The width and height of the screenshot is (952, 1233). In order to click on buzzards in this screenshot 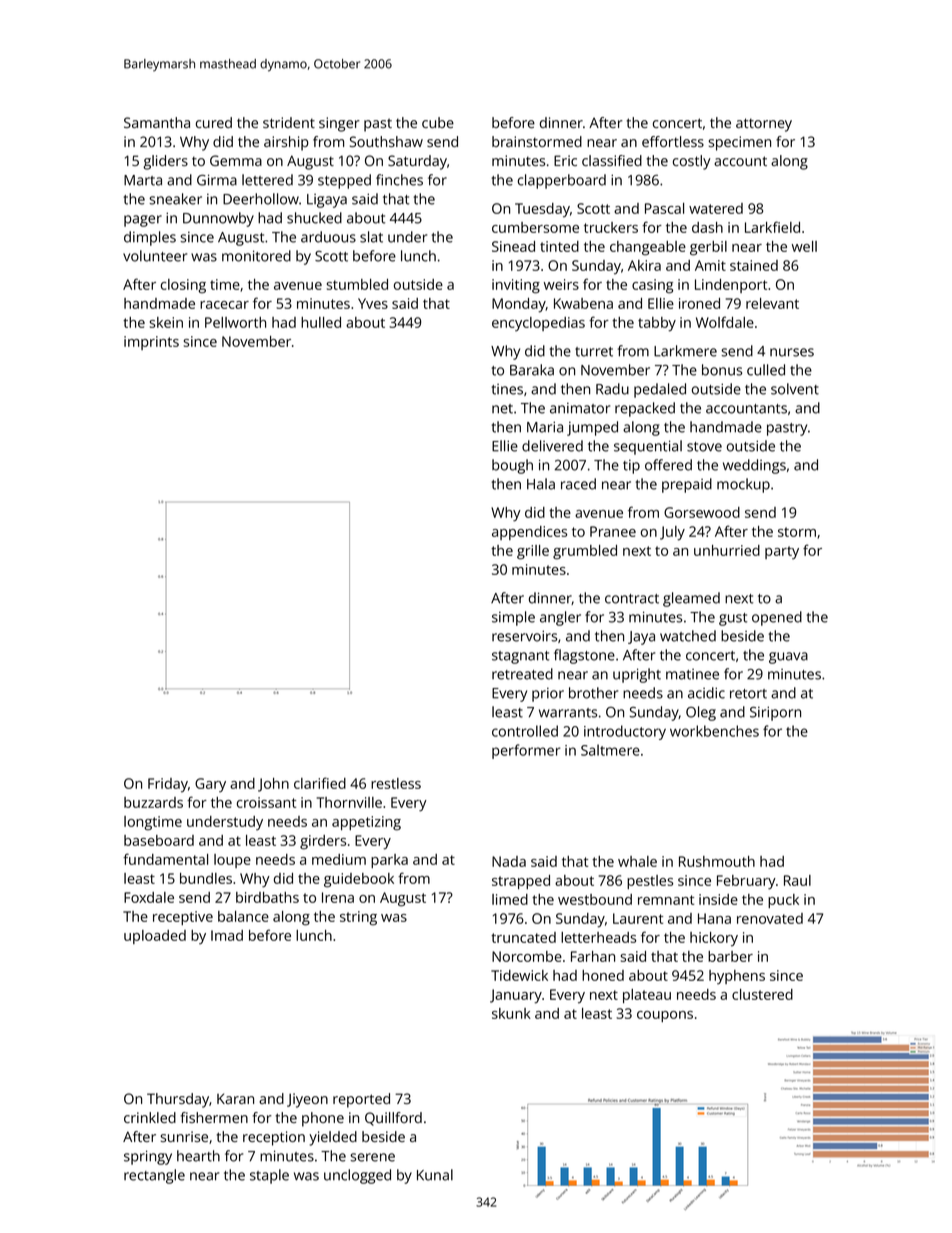, I will do `click(153, 802)`.
